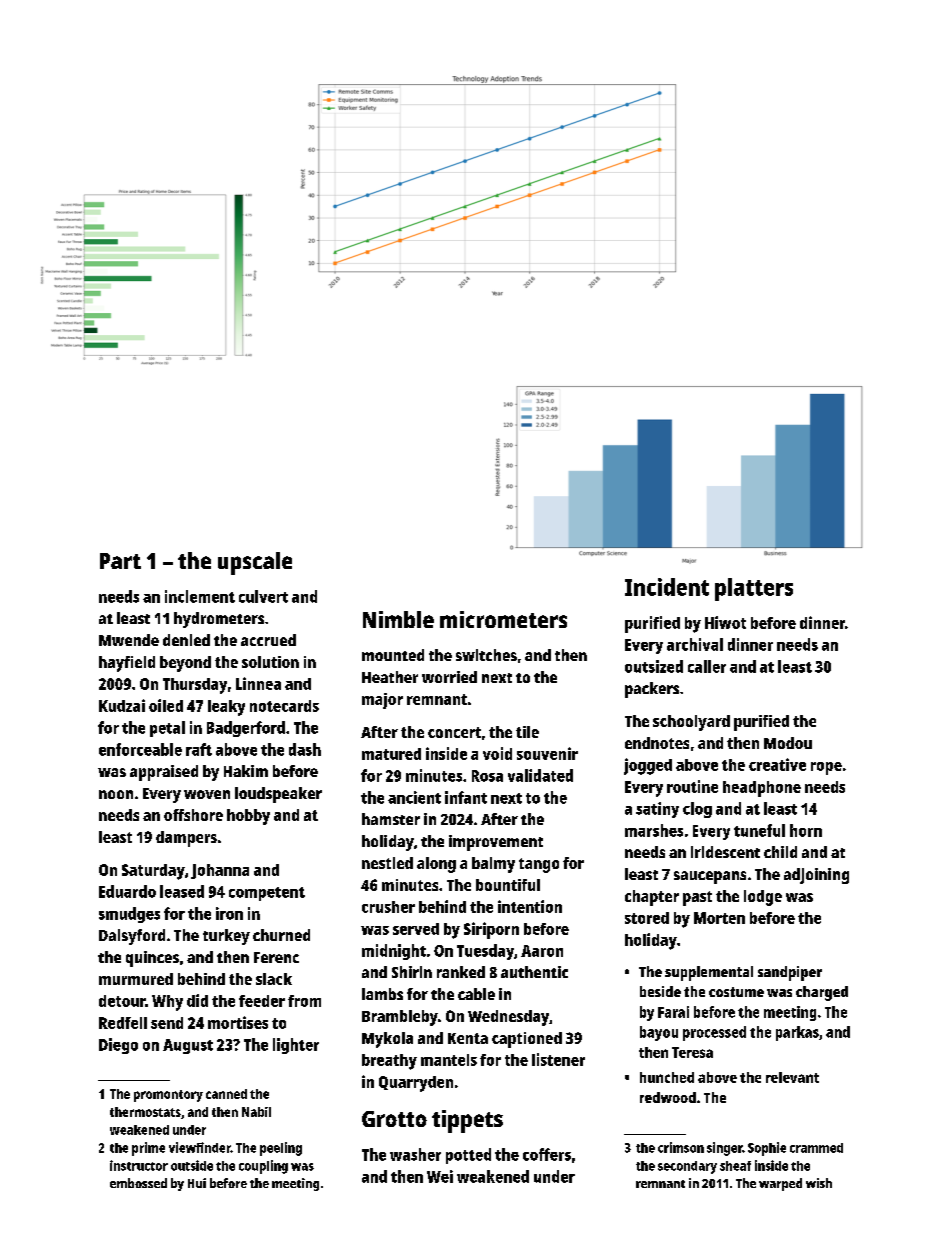  What do you see at coordinates (440, 1176) in the document?
I see `Wei` at bounding box center [440, 1176].
